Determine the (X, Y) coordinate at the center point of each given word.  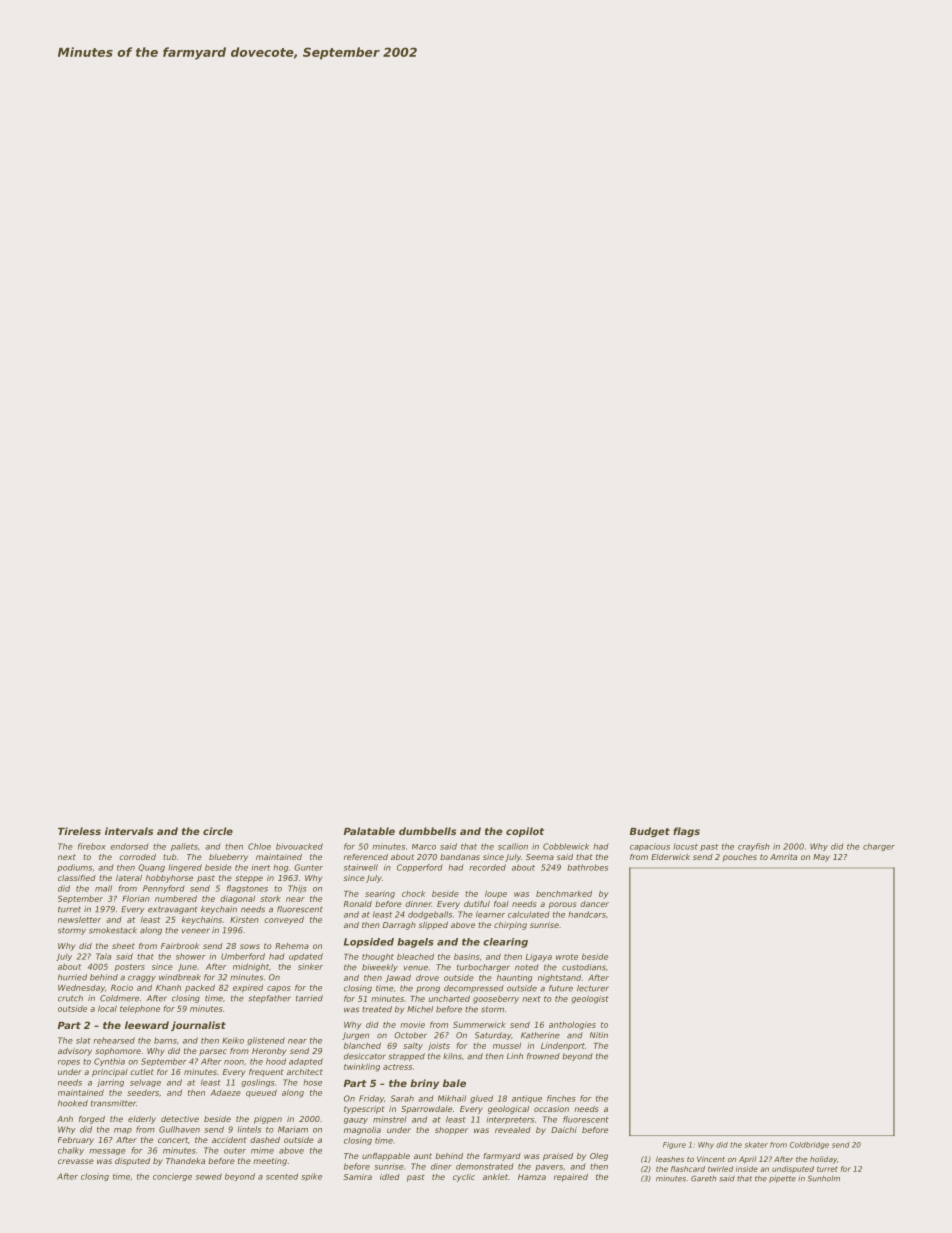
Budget (650, 832)
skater (756, 1145)
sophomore (118, 1052)
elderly (142, 1120)
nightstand (559, 978)
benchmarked (564, 893)
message (107, 1152)
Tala (103, 956)
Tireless (79, 831)
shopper (451, 1131)
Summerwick (479, 1024)
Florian (136, 898)
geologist (590, 999)
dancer (594, 904)
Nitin (599, 1035)
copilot (525, 832)
